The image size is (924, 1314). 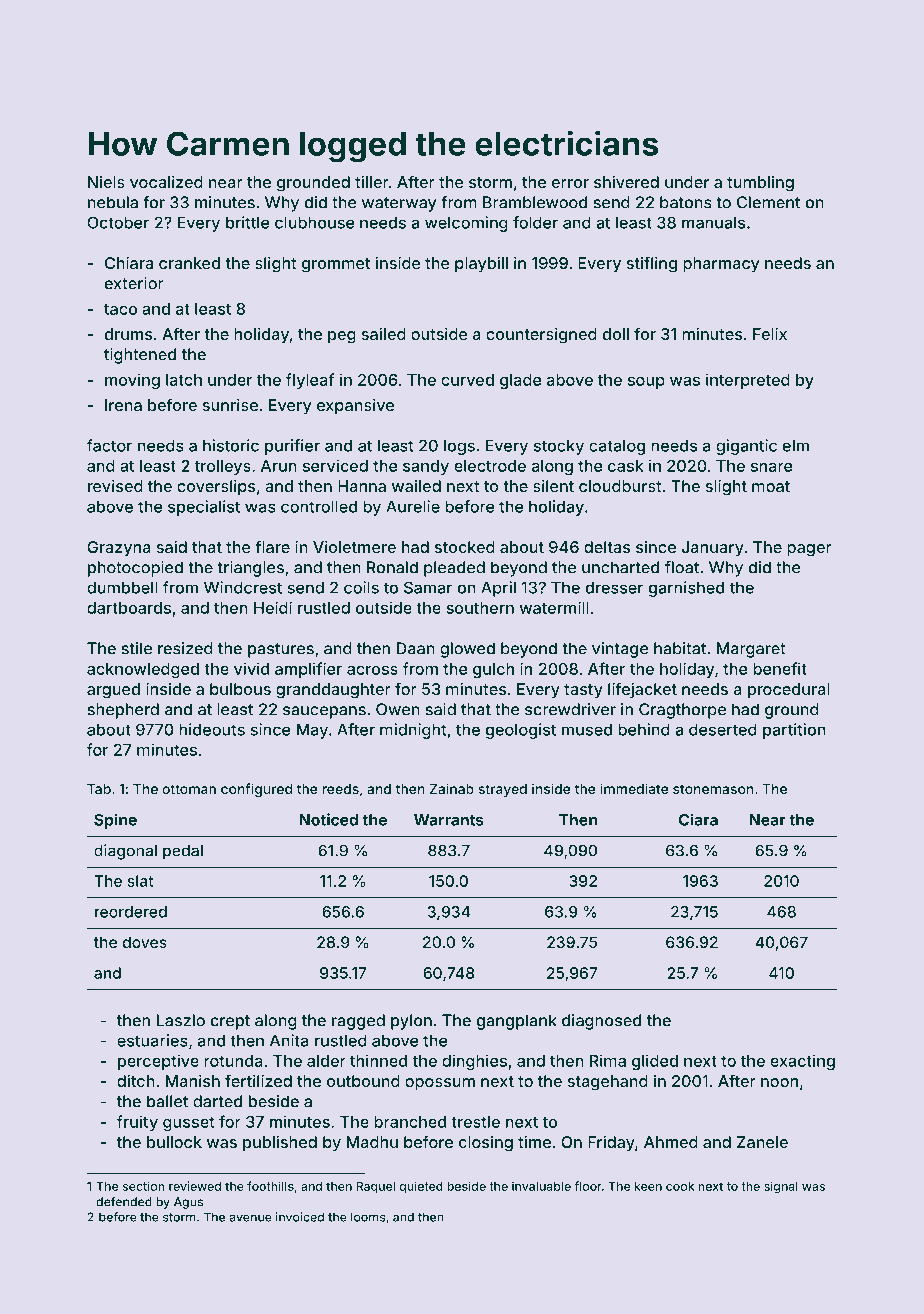 I want to click on stifling, so click(x=652, y=264).
